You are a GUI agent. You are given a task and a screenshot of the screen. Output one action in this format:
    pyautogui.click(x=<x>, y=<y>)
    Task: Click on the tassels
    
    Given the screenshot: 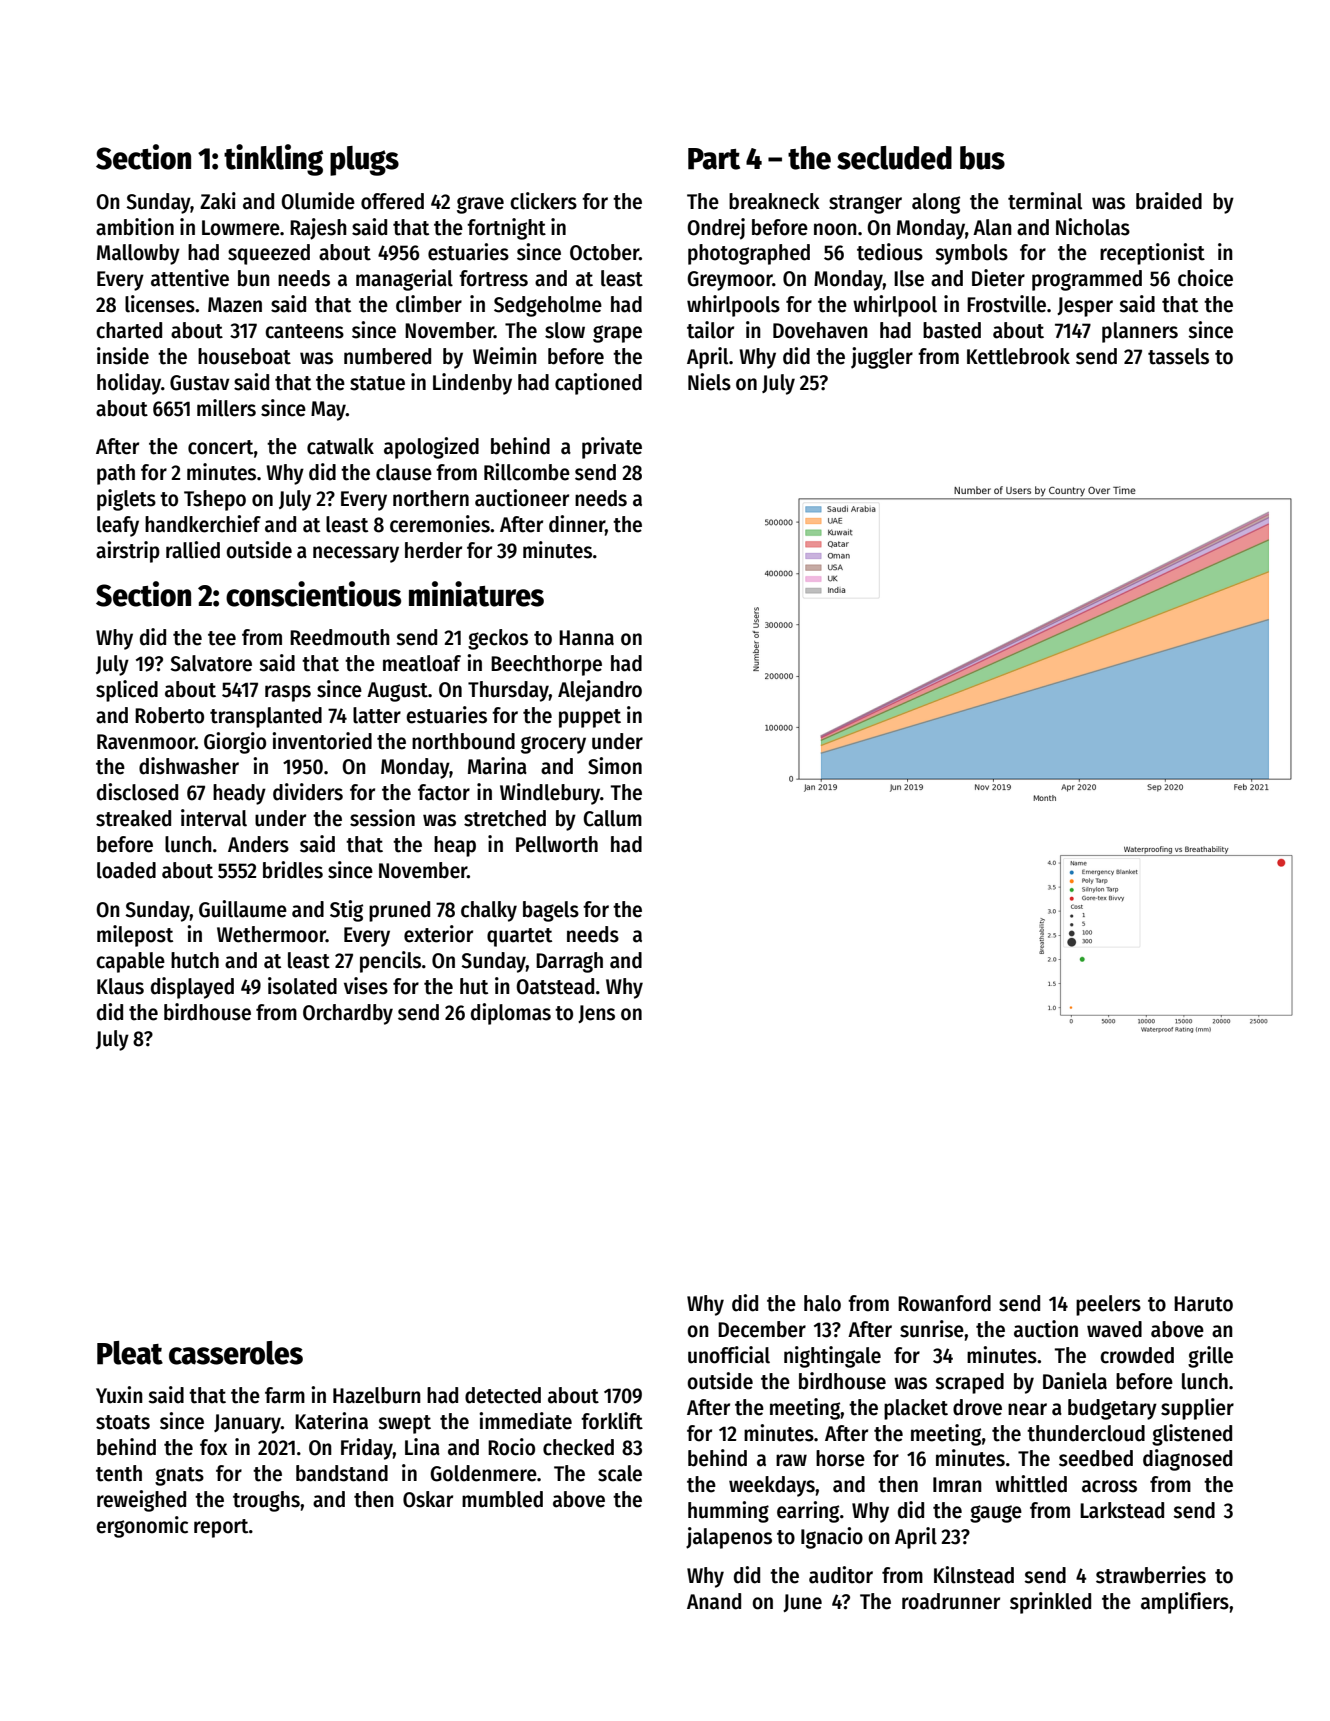 What is the action you would take?
    pyautogui.click(x=1178, y=356)
